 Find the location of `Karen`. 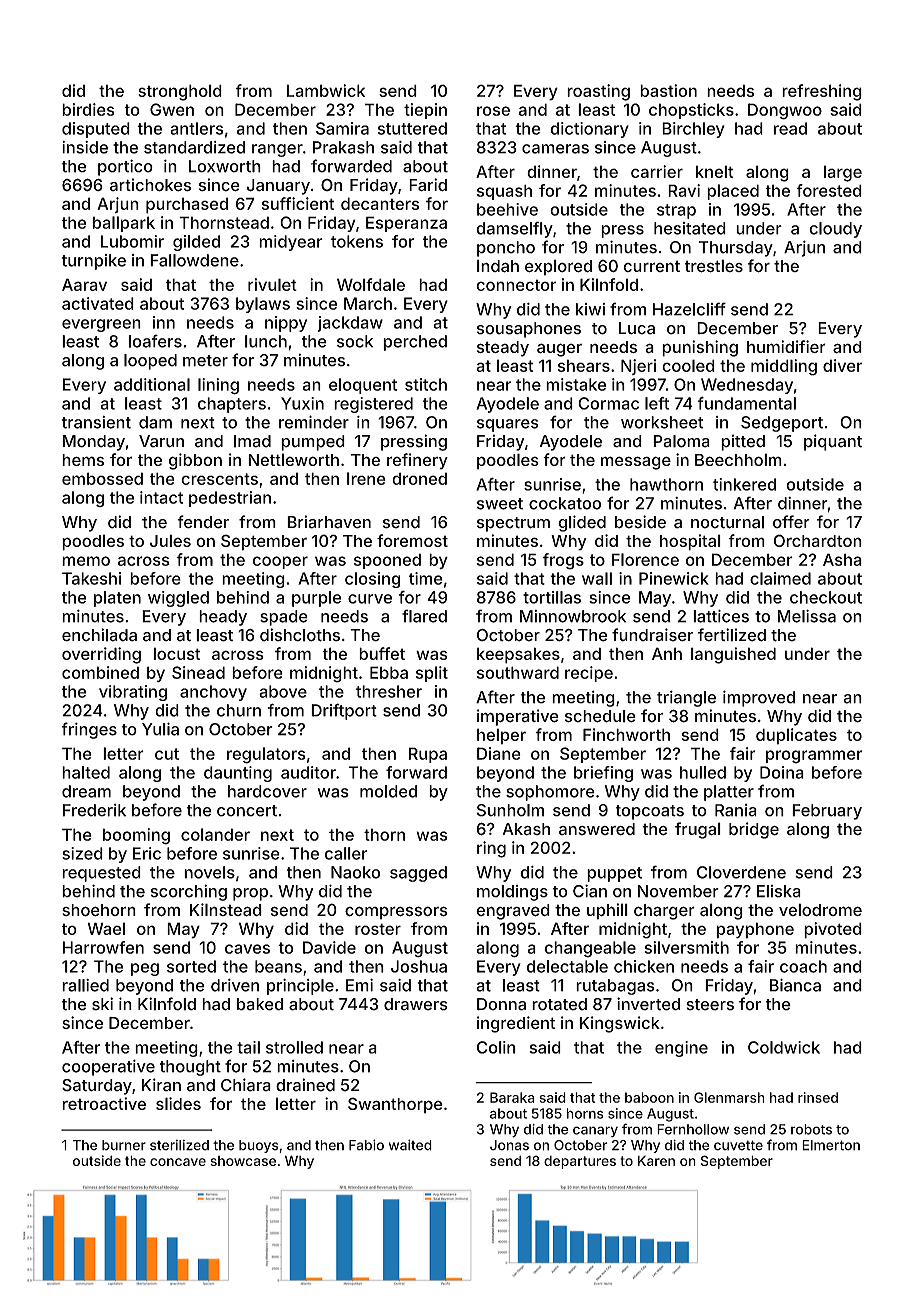

Karen is located at coordinates (656, 1160).
